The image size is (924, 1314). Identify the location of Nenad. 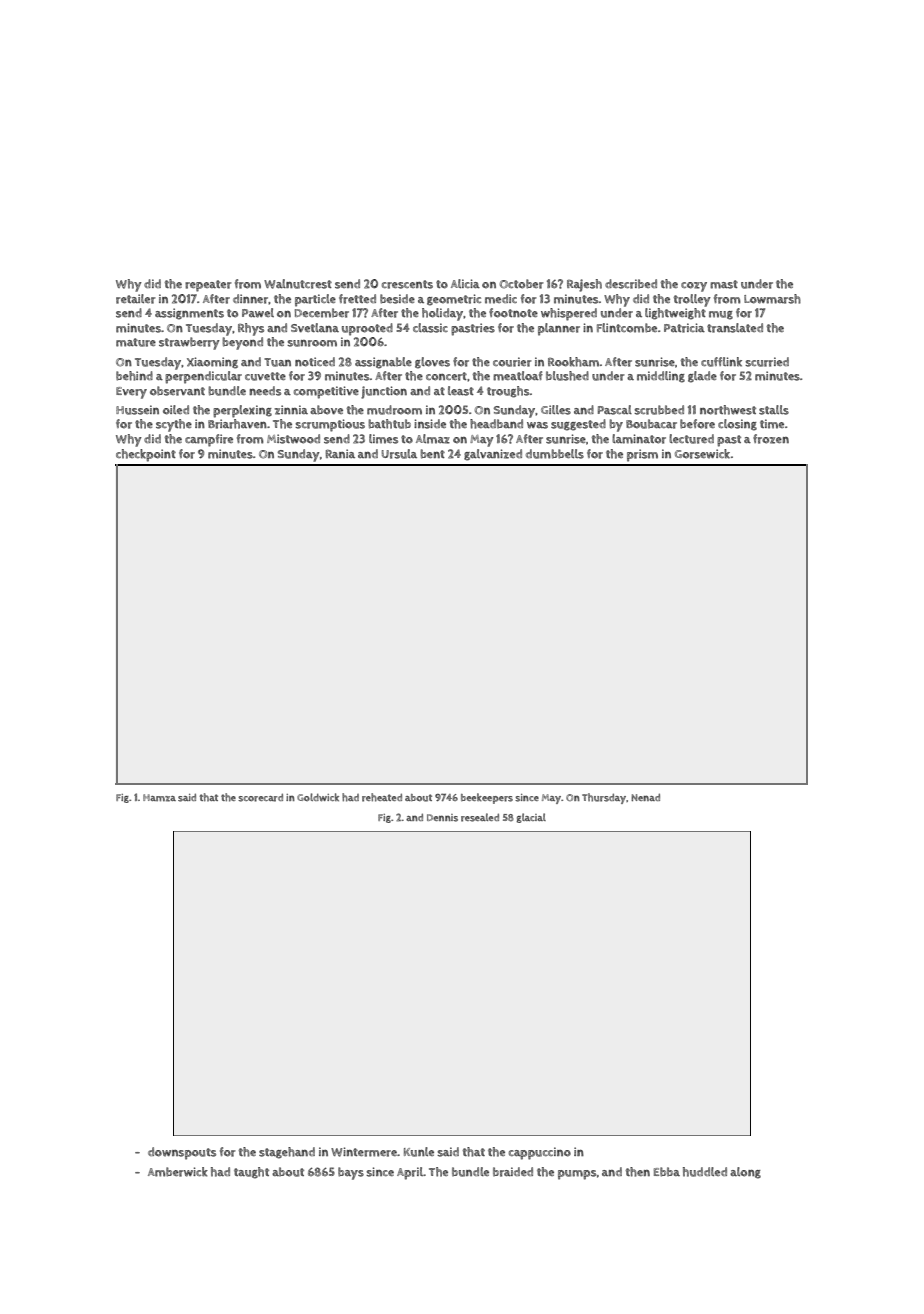
(645, 797).
